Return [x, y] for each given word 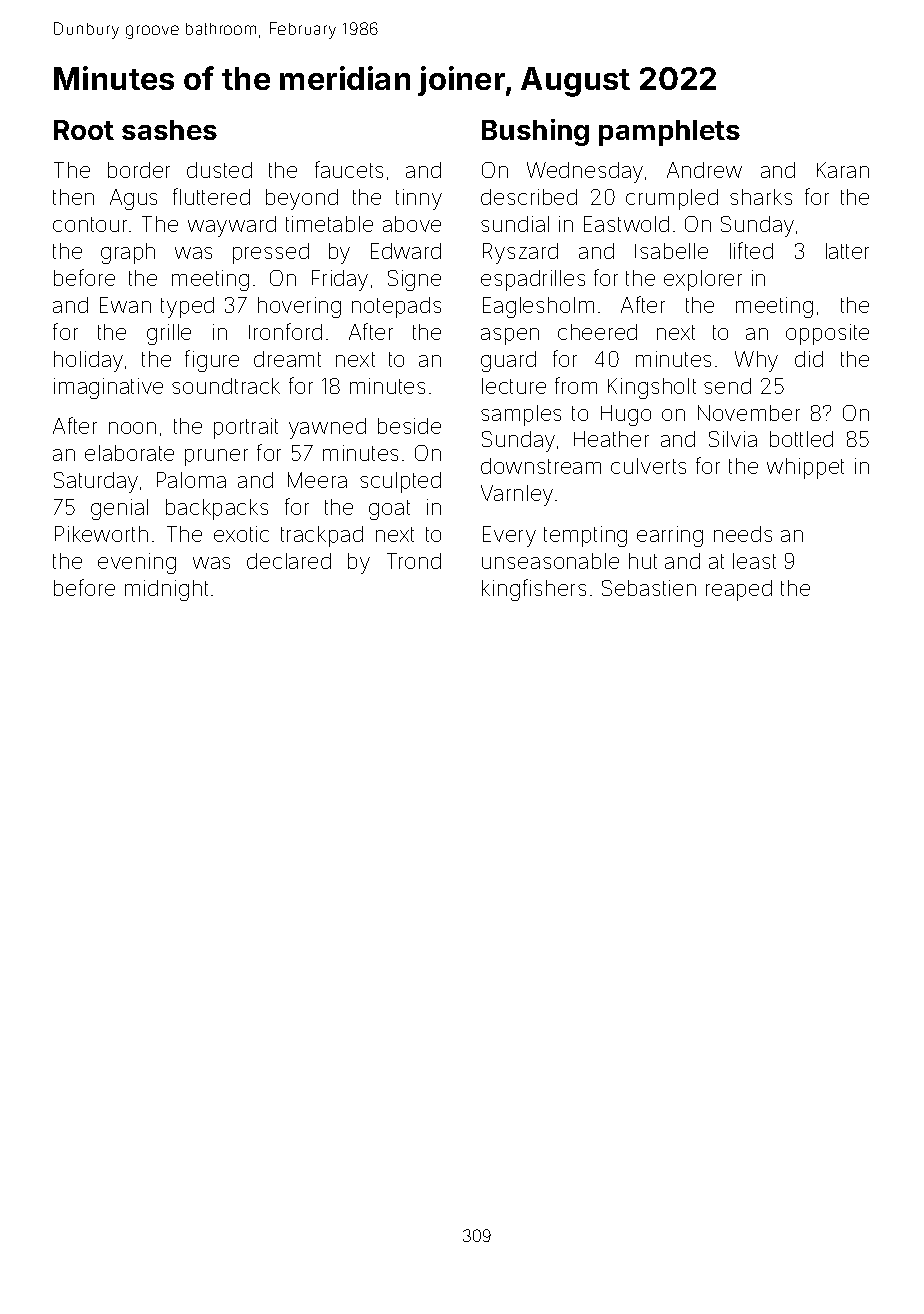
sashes [169, 130]
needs [743, 534]
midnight [166, 590]
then [73, 197]
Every [509, 536]
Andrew [704, 170]
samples [521, 415]
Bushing [535, 132]
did [809, 359]
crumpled [672, 199]
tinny [419, 199]
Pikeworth [101, 534]
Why [756, 361]
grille [169, 334]
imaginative [108, 388]
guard [508, 361]
